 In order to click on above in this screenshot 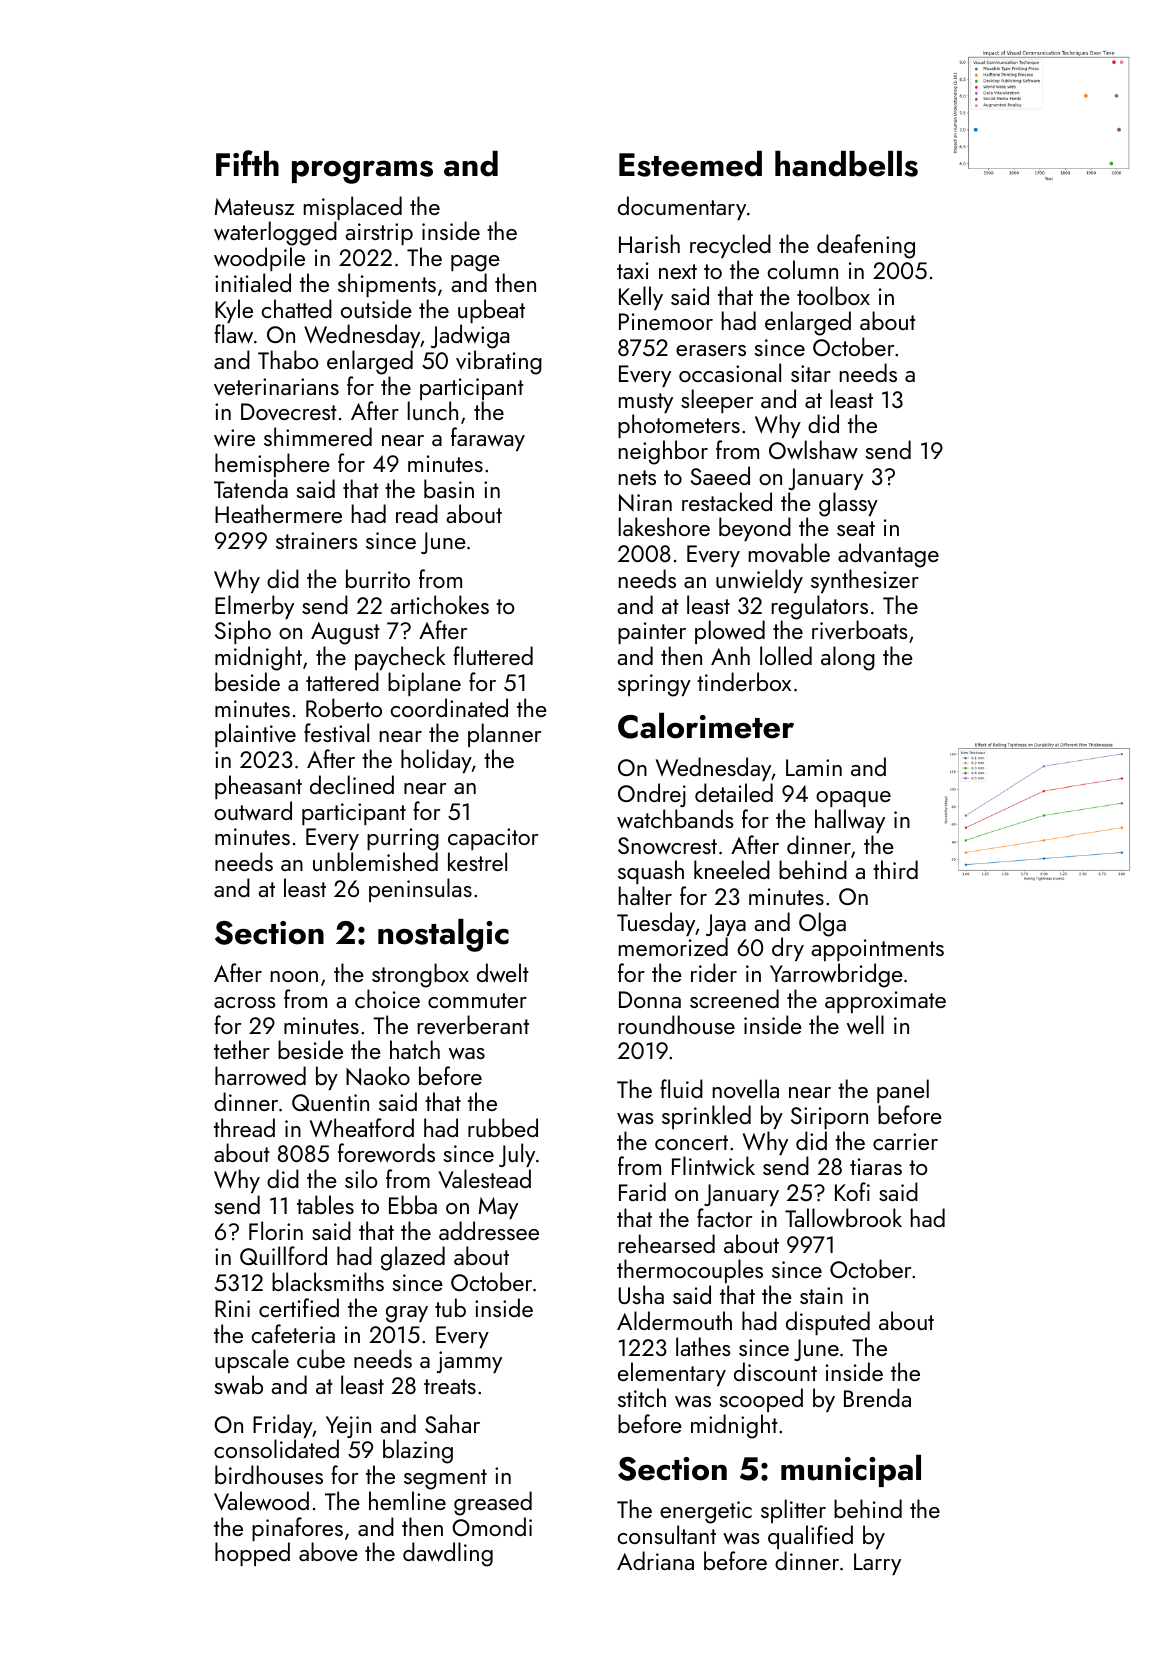, I will do `click(328, 1552)`.
